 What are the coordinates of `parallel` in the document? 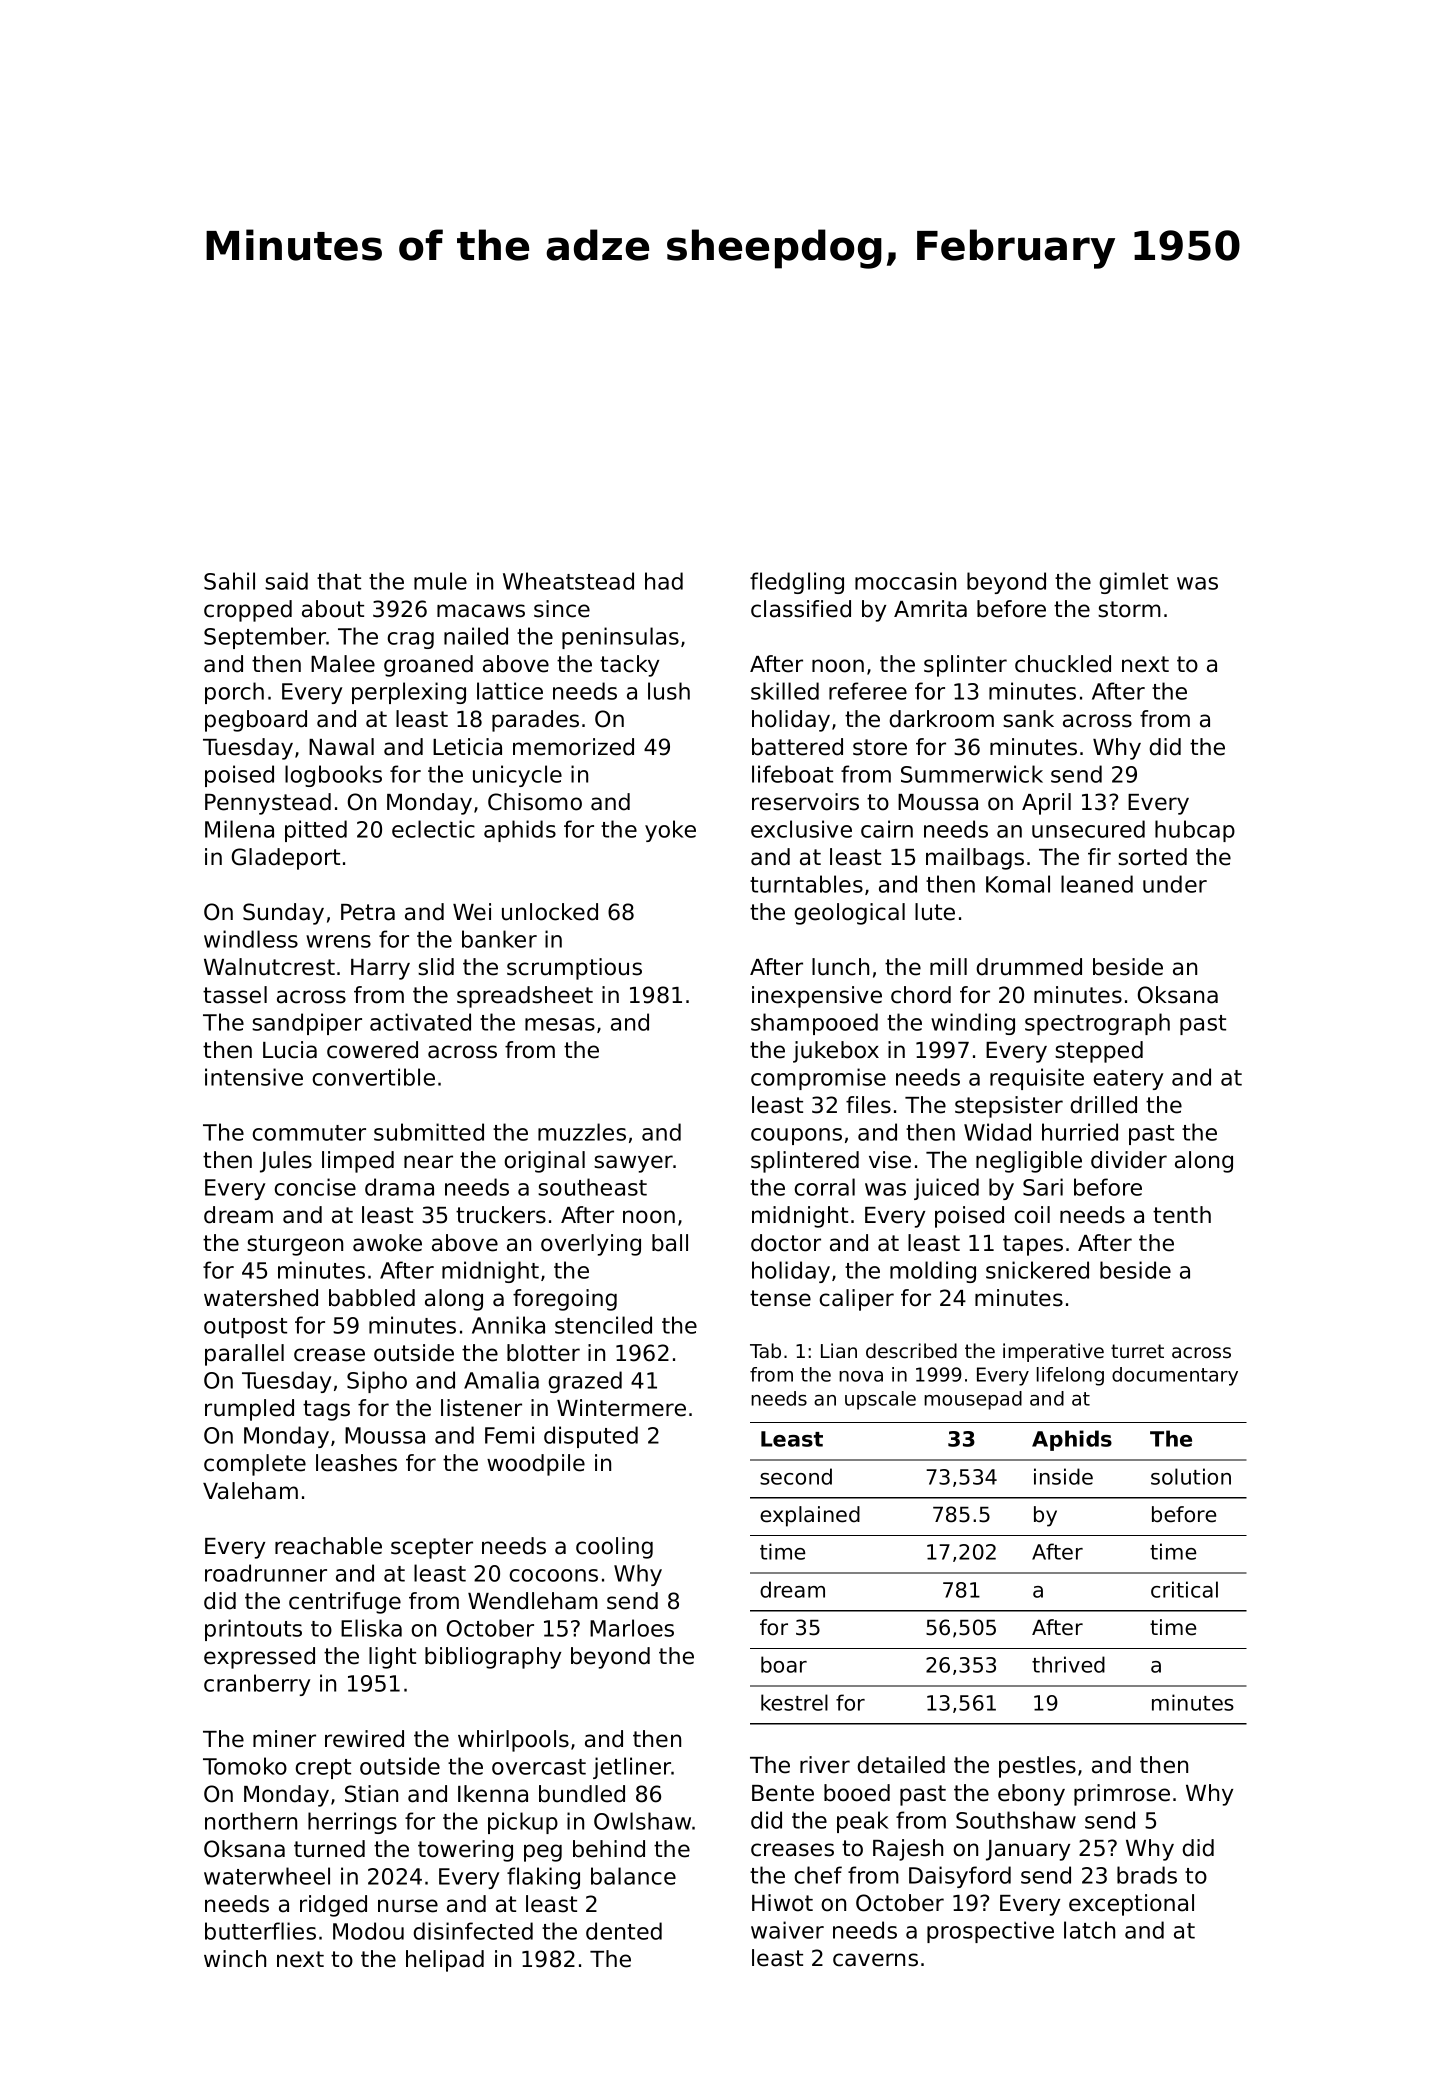 It's located at (244, 1355).
